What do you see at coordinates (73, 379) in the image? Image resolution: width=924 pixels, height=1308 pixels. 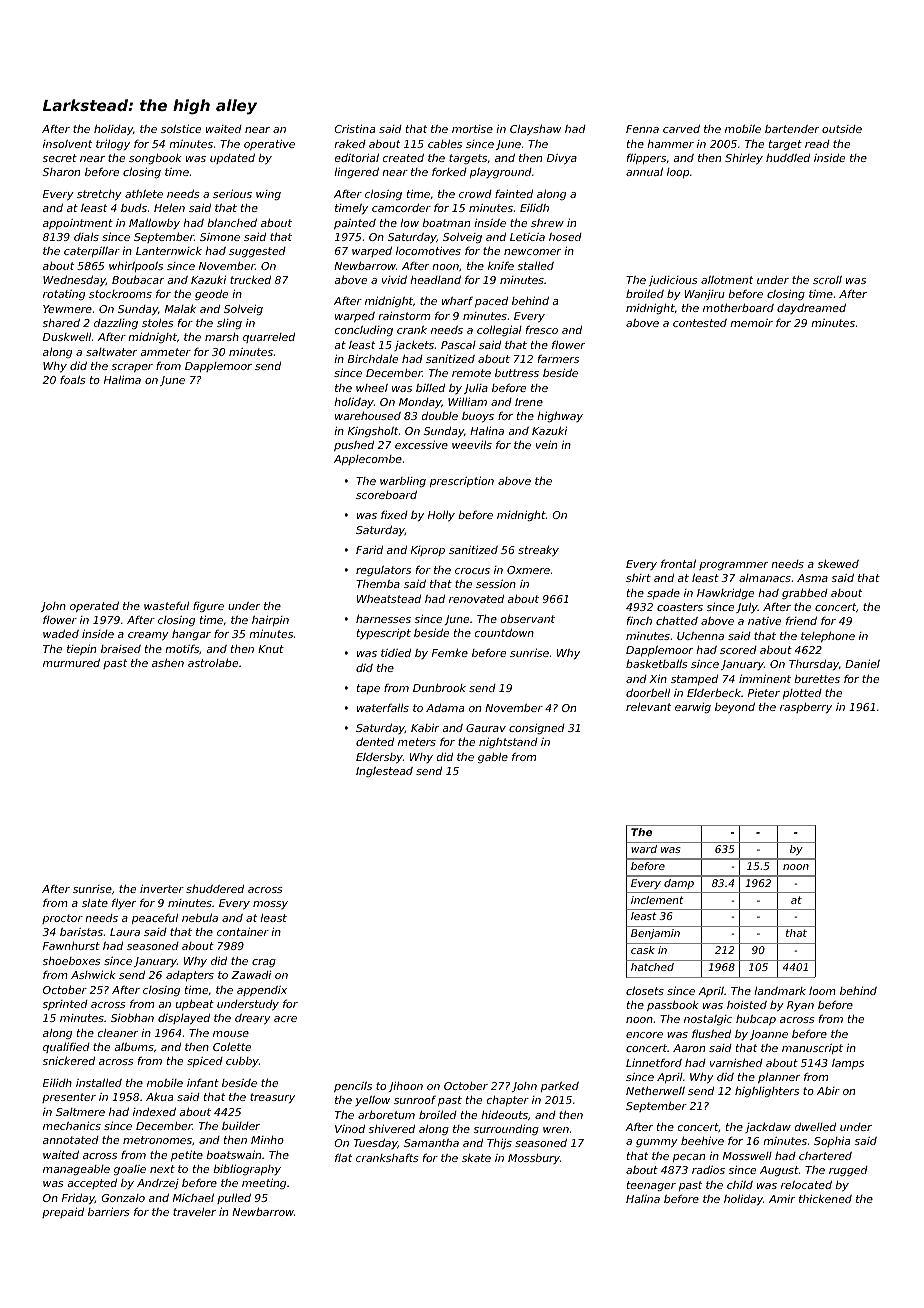 I see `foals` at bounding box center [73, 379].
